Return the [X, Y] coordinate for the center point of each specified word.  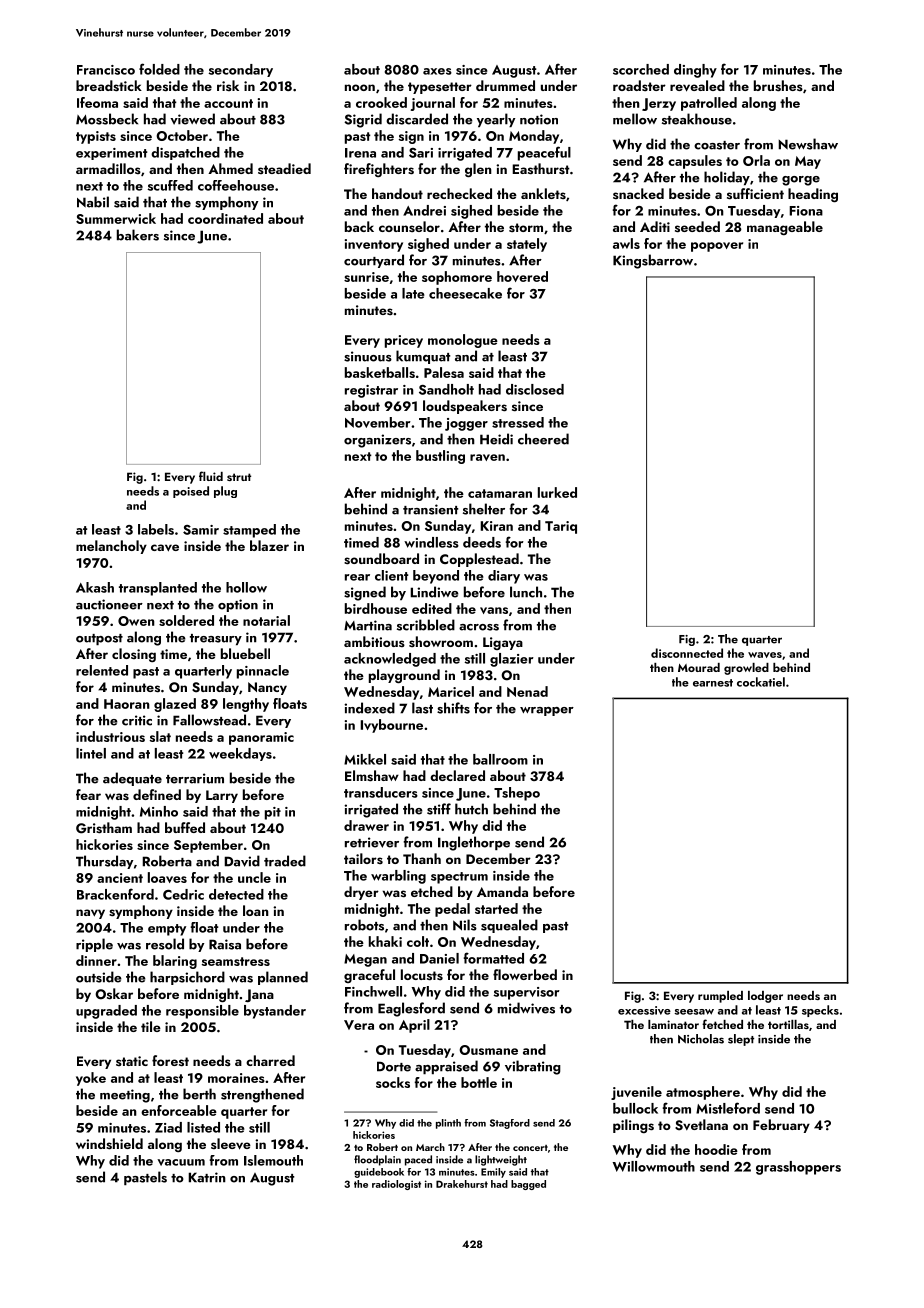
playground [404, 676]
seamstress [236, 961]
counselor [409, 227]
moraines [236, 1078]
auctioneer [109, 604]
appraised [446, 1067]
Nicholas [701, 1039]
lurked [557, 492]
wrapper [547, 711]
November [378, 422]
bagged [528, 1185]
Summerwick [116, 218]
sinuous [368, 356]
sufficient [755, 194]
